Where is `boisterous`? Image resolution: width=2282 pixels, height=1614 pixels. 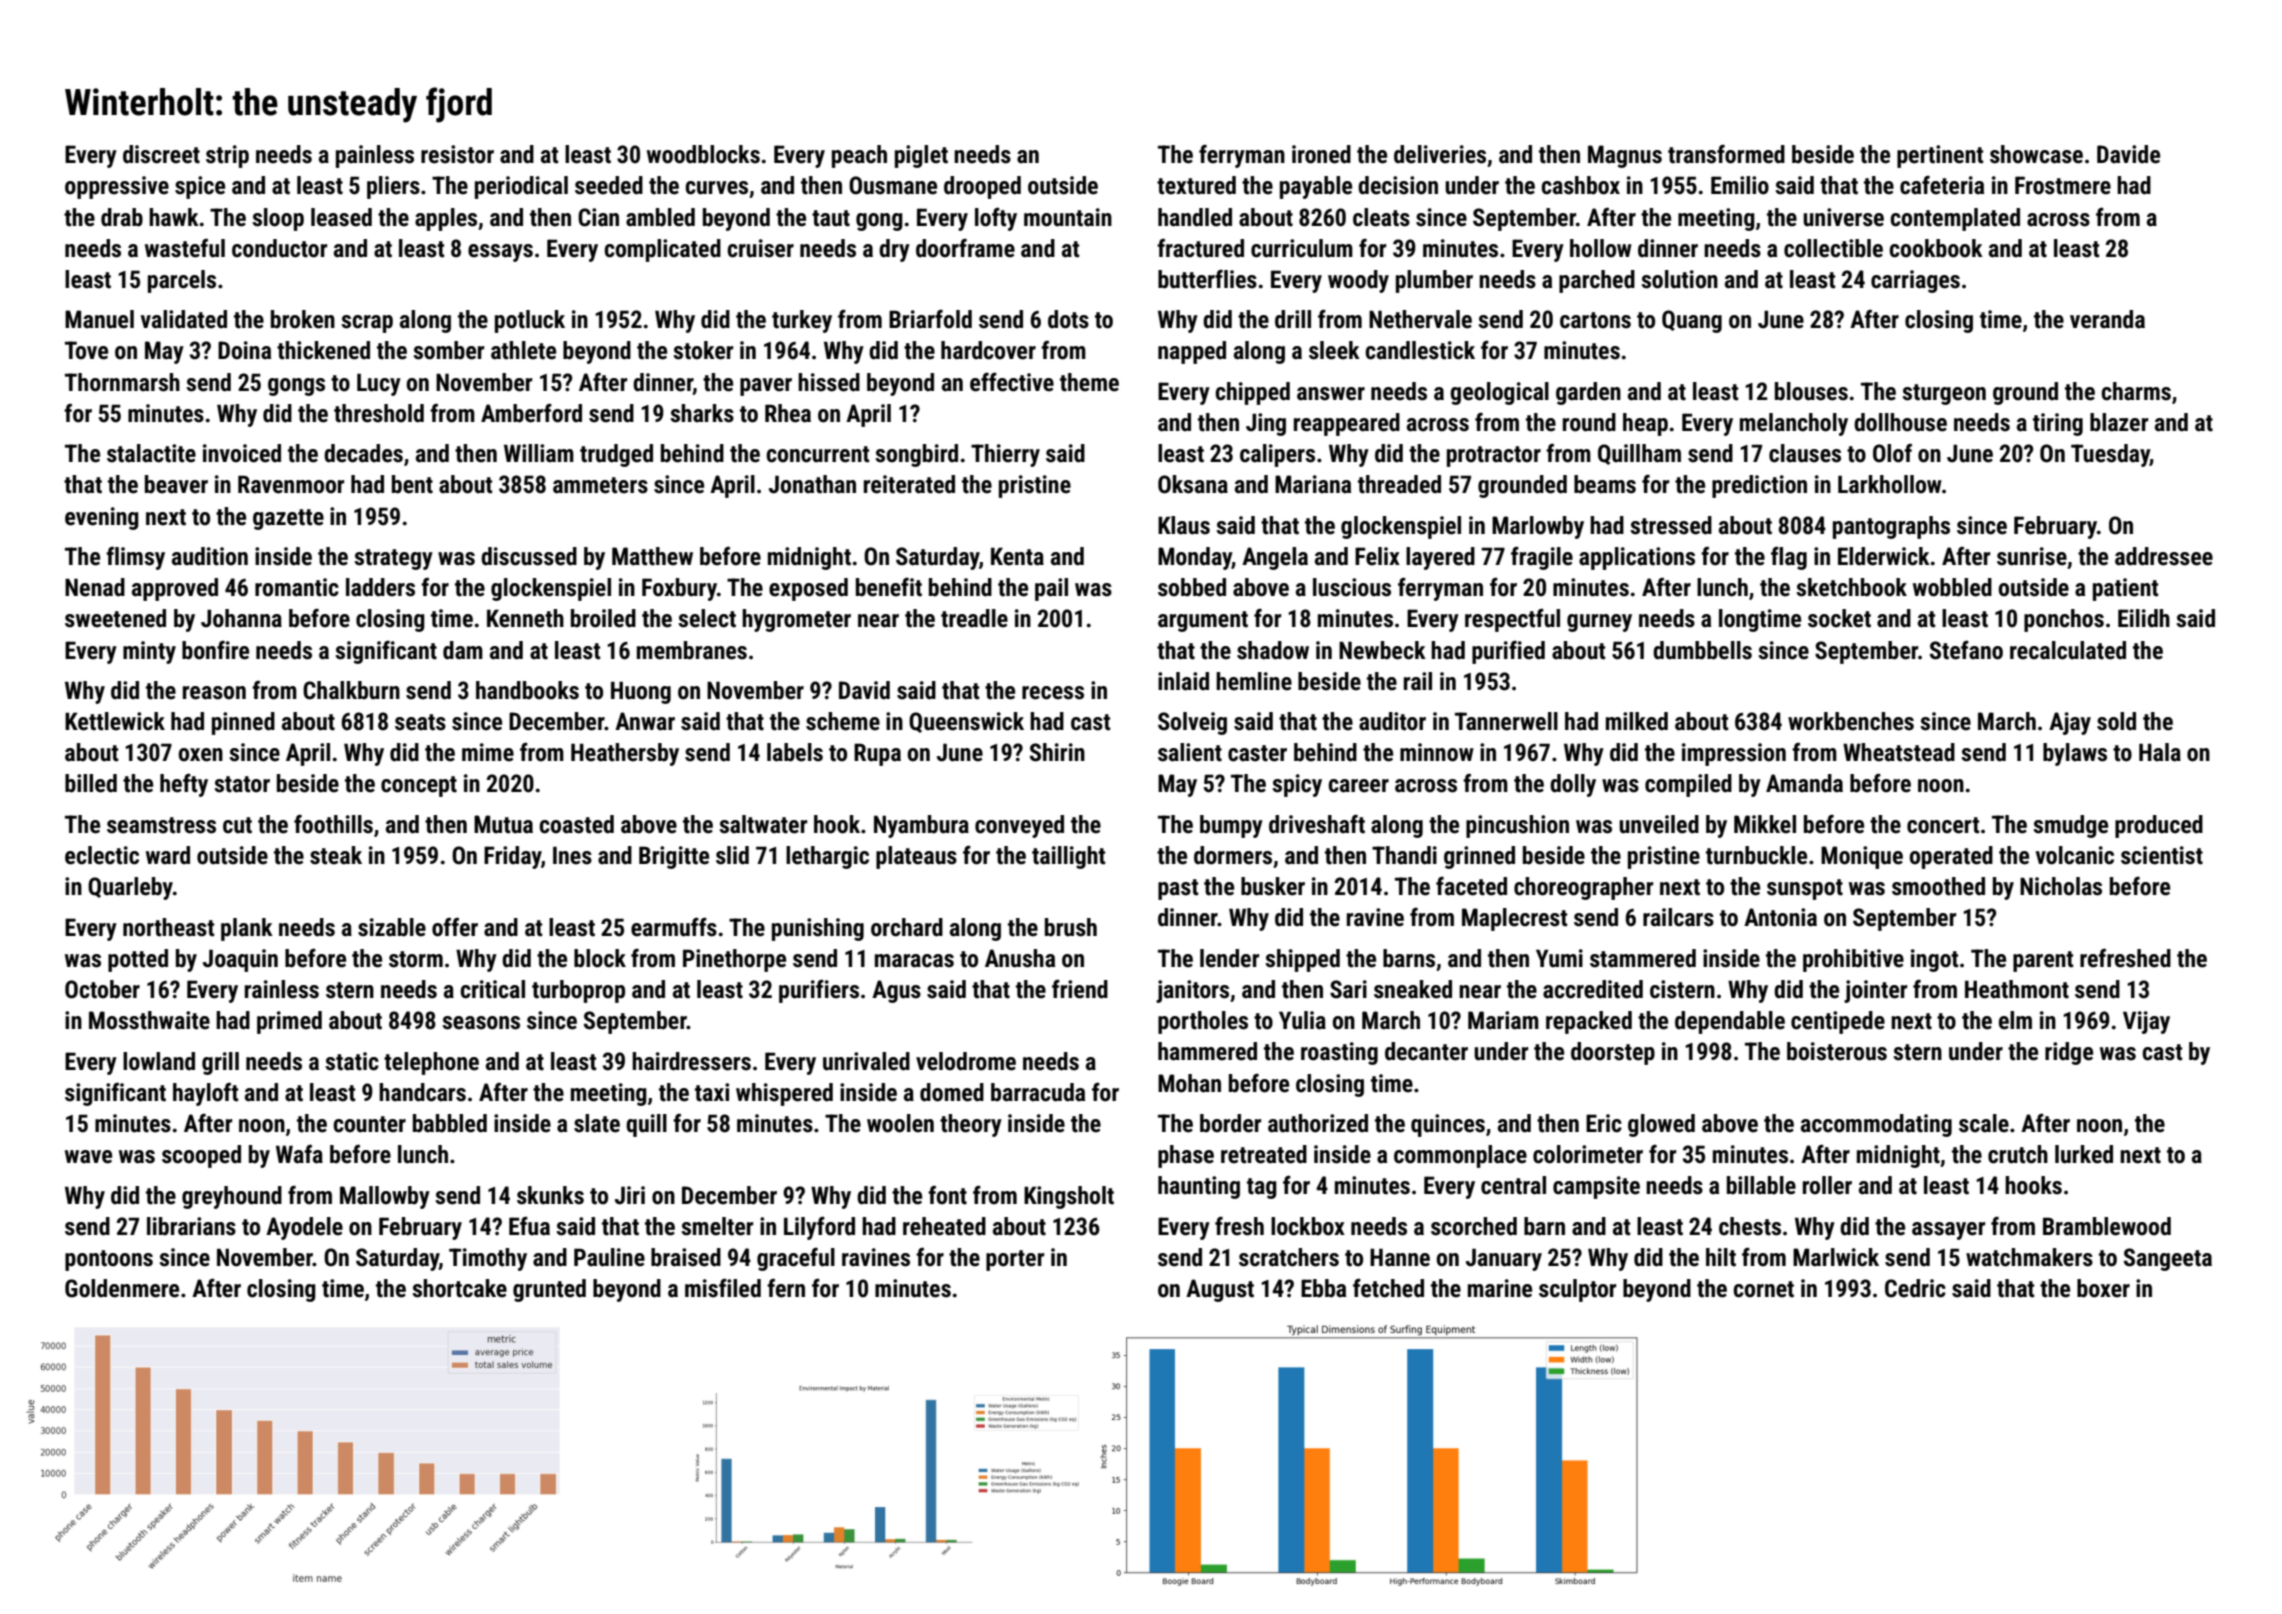
boisterous is located at coordinates (1837, 1051).
